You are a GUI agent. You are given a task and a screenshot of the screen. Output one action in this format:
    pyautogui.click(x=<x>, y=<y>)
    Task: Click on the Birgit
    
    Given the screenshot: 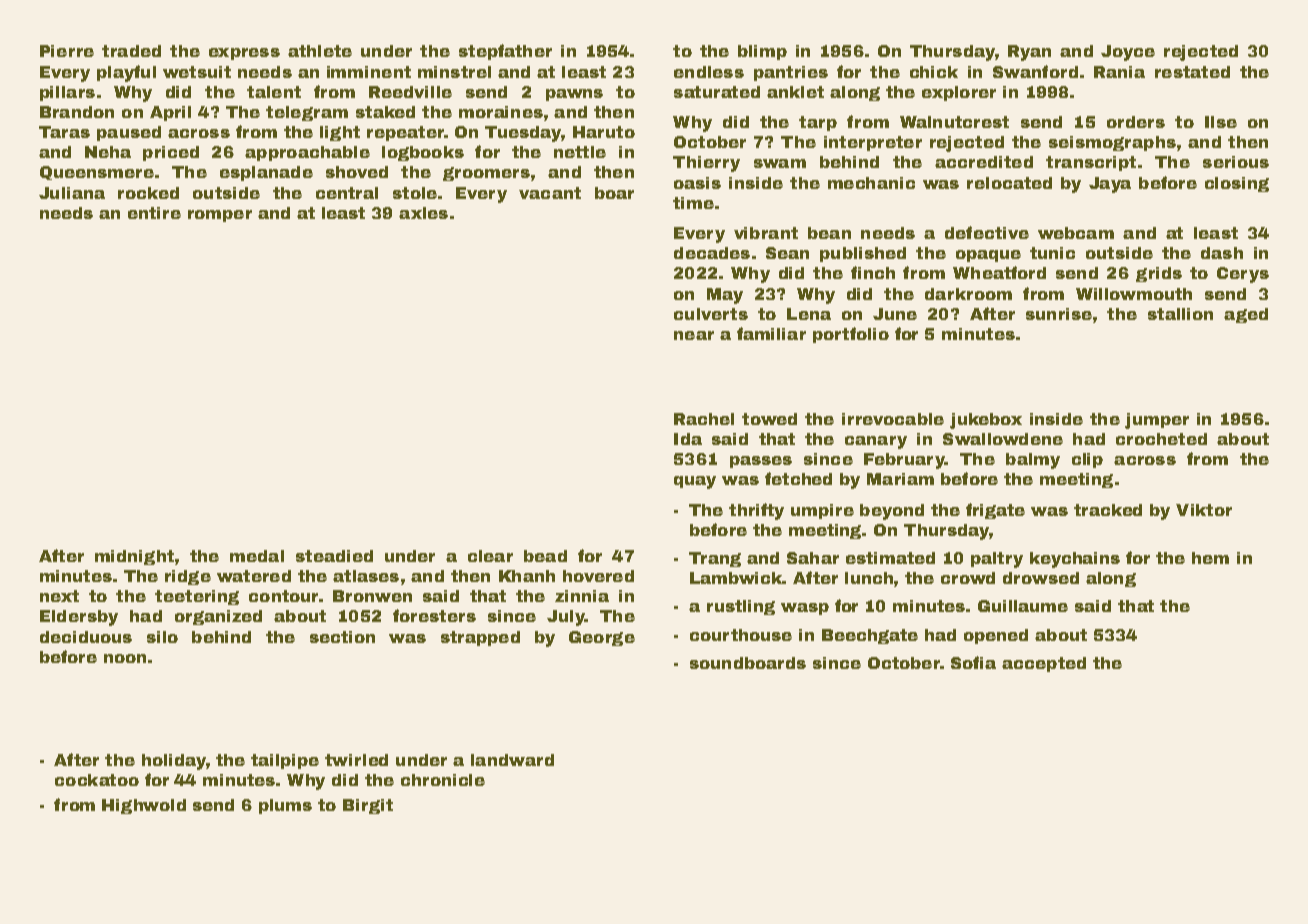 What is the action you would take?
    pyautogui.click(x=368, y=806)
